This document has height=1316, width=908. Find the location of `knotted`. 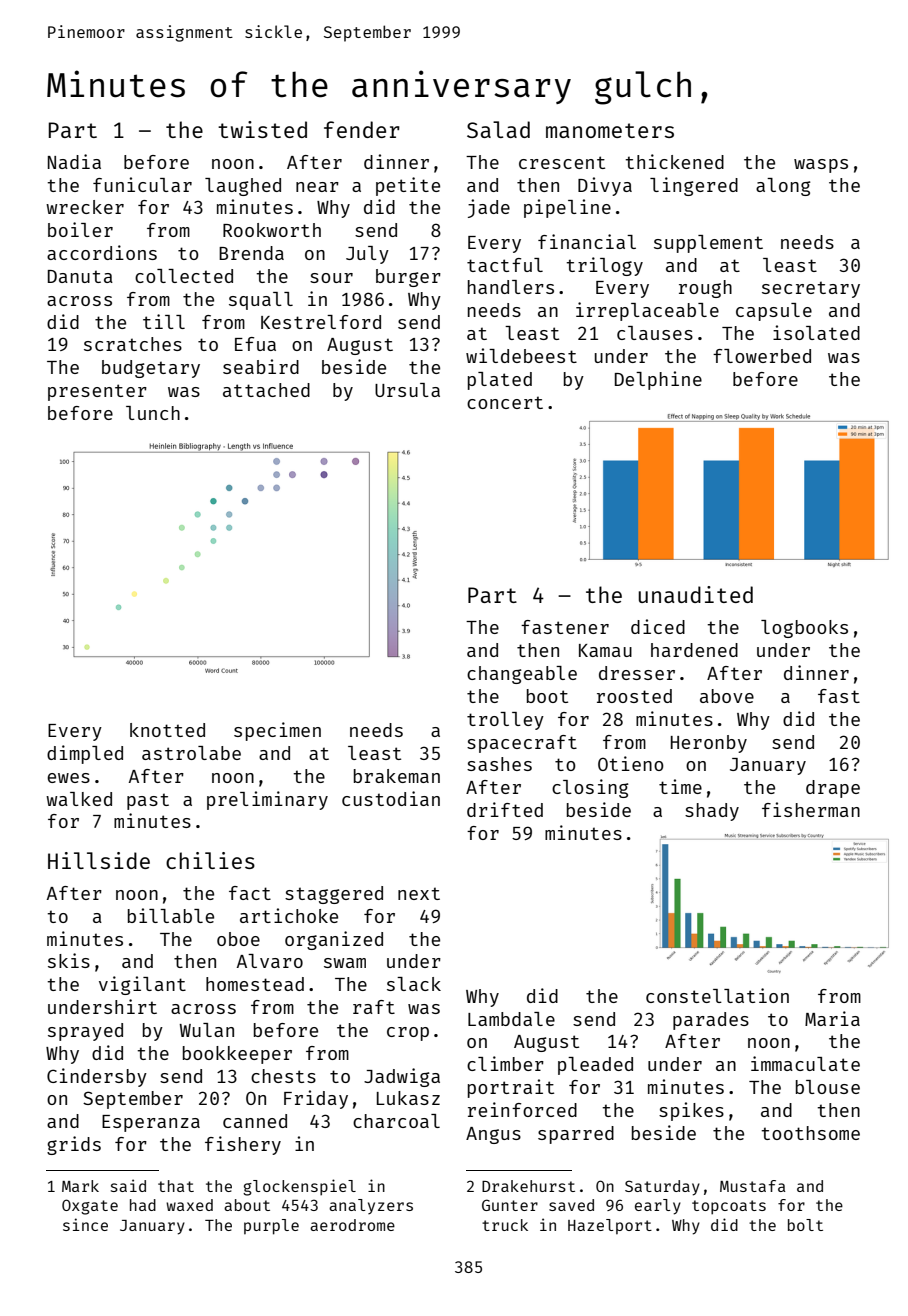

knotted is located at coordinates (167, 730).
